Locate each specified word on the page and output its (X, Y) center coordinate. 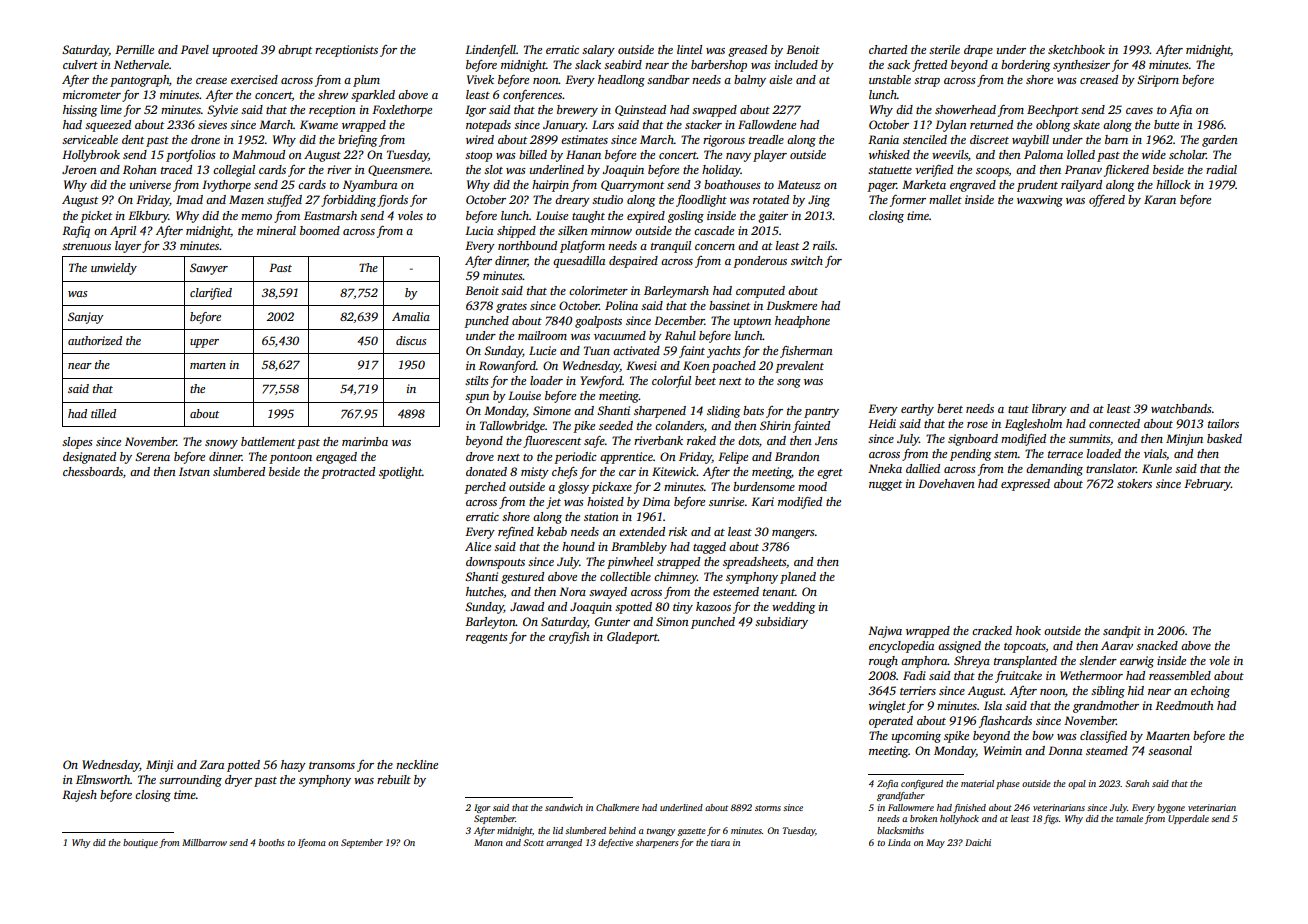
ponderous (760, 262)
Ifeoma (312, 843)
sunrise (726, 501)
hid (1136, 690)
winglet (887, 707)
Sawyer (209, 269)
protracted (348, 473)
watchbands (1181, 408)
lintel (689, 49)
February (1207, 485)
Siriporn (1158, 81)
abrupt (295, 51)
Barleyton (490, 623)
